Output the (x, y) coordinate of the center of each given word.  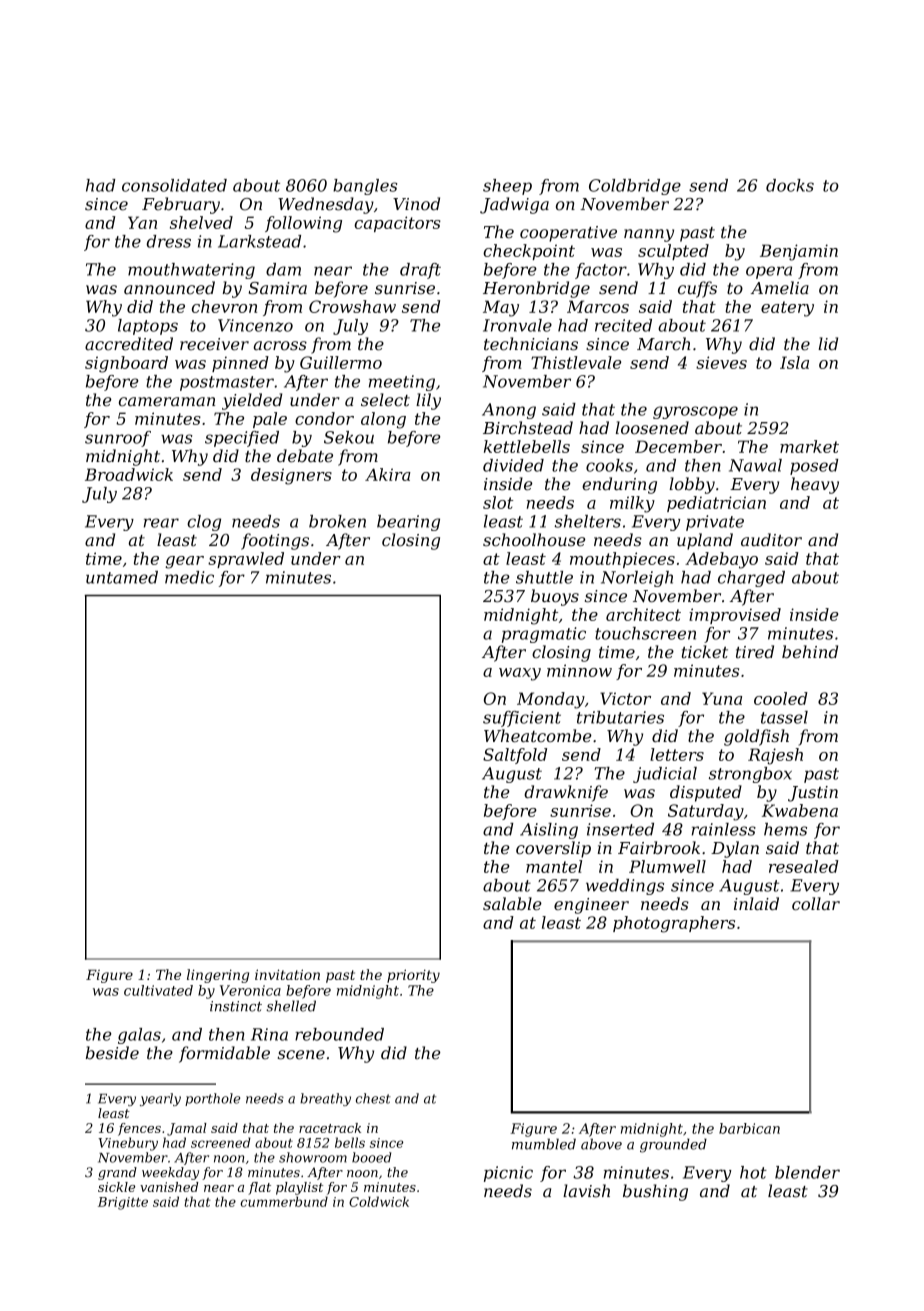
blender (807, 1172)
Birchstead (528, 428)
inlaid (756, 903)
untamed (122, 577)
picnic (508, 1174)
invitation (287, 974)
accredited (129, 344)
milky (632, 504)
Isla (794, 362)
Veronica (250, 990)
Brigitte (123, 1203)
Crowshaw (352, 306)
